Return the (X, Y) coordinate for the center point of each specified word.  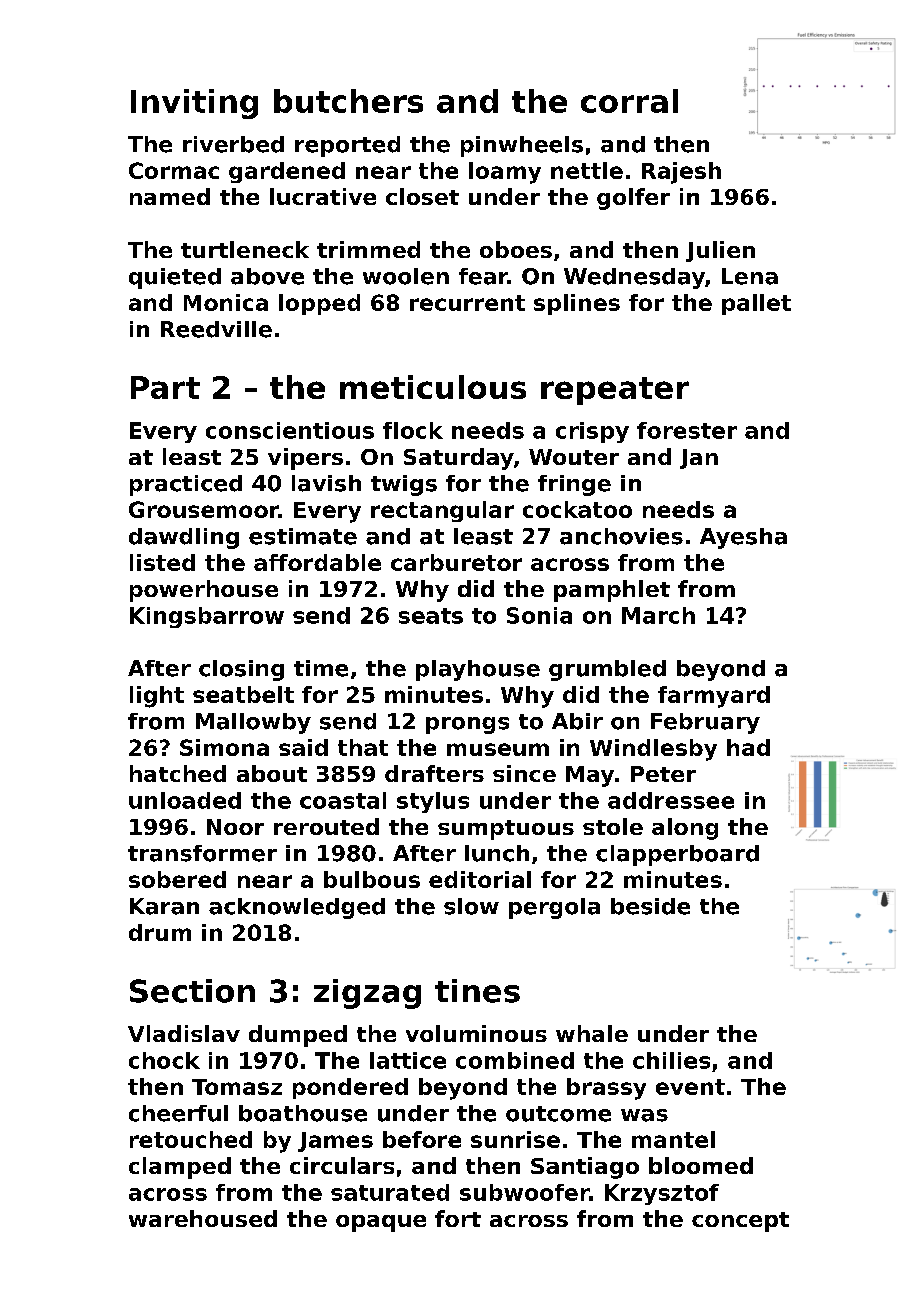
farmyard (714, 697)
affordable (317, 562)
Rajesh (681, 173)
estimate (303, 536)
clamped (180, 1168)
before (422, 1139)
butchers (348, 101)
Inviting (194, 104)
